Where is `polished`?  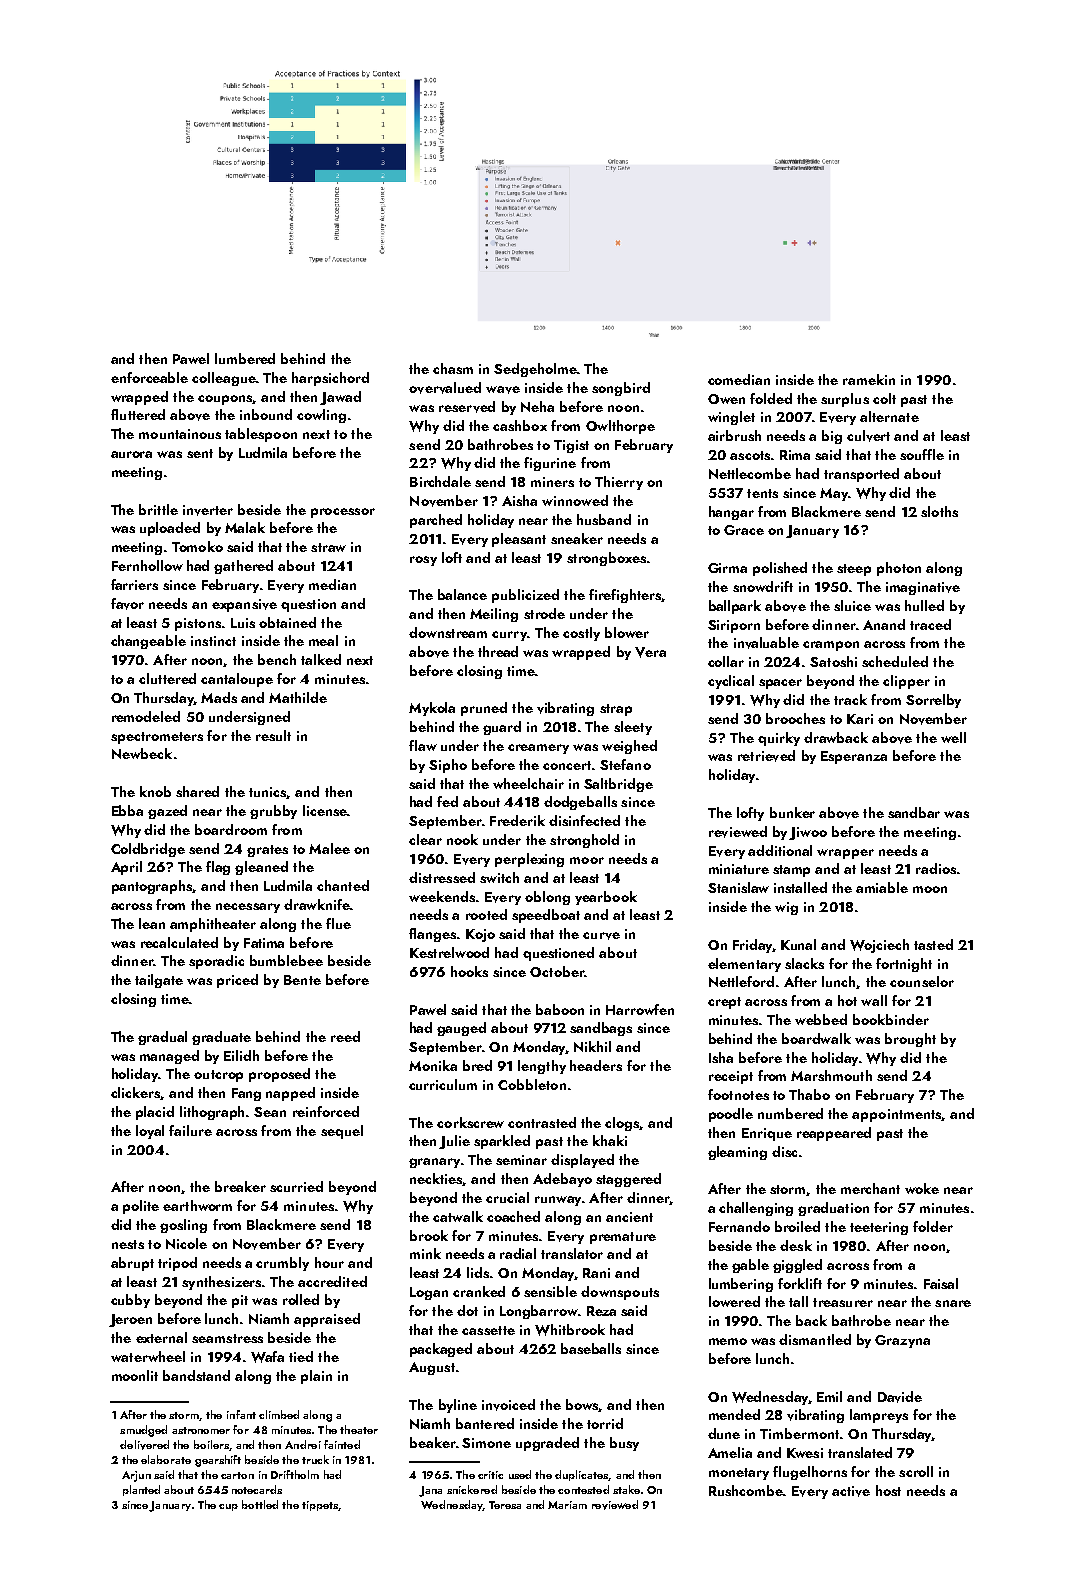
polished is located at coordinates (780, 569).
